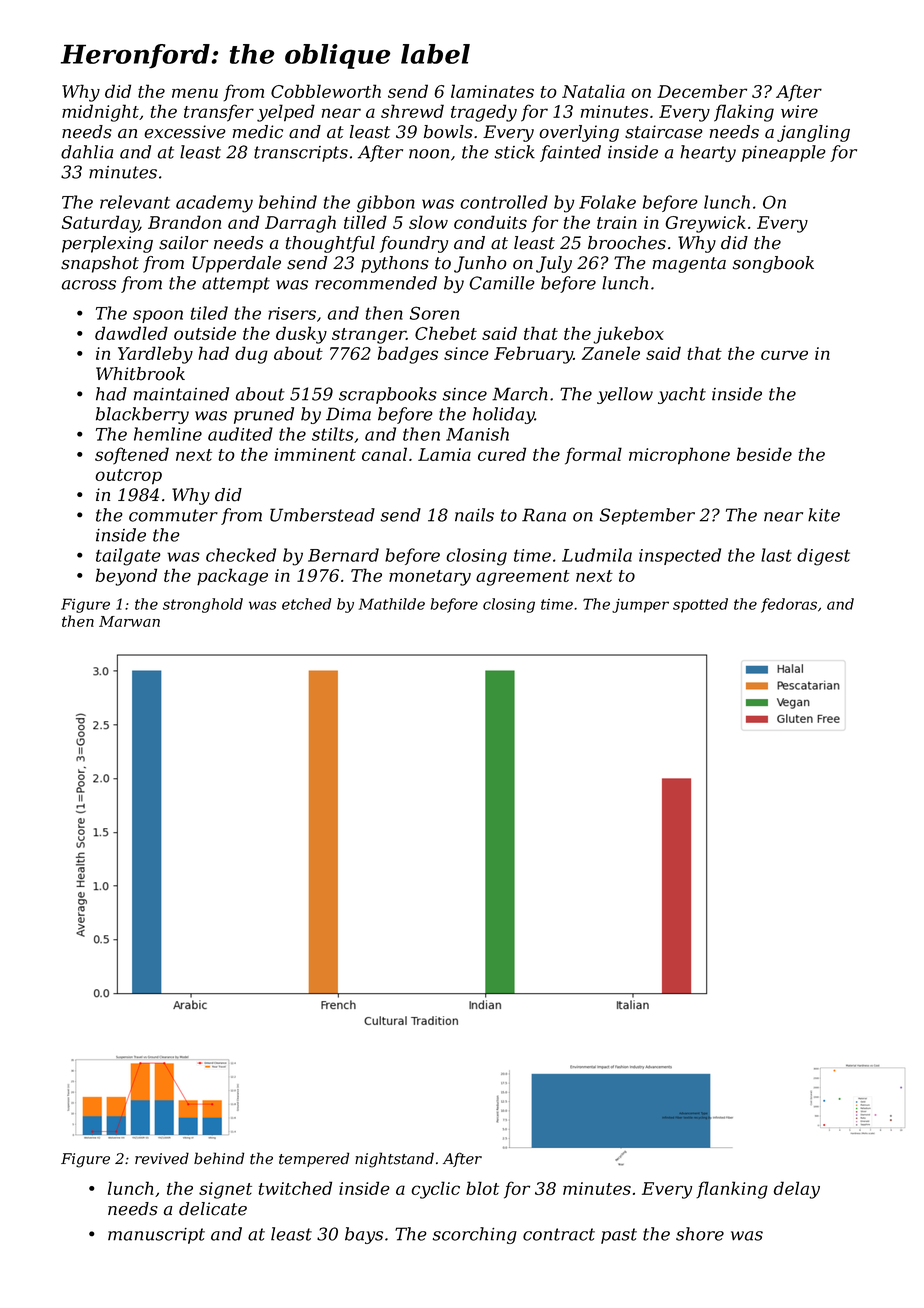 The image size is (924, 1308). Describe the element at coordinates (394, 1160) in the document. I see `nightstand` at that location.
